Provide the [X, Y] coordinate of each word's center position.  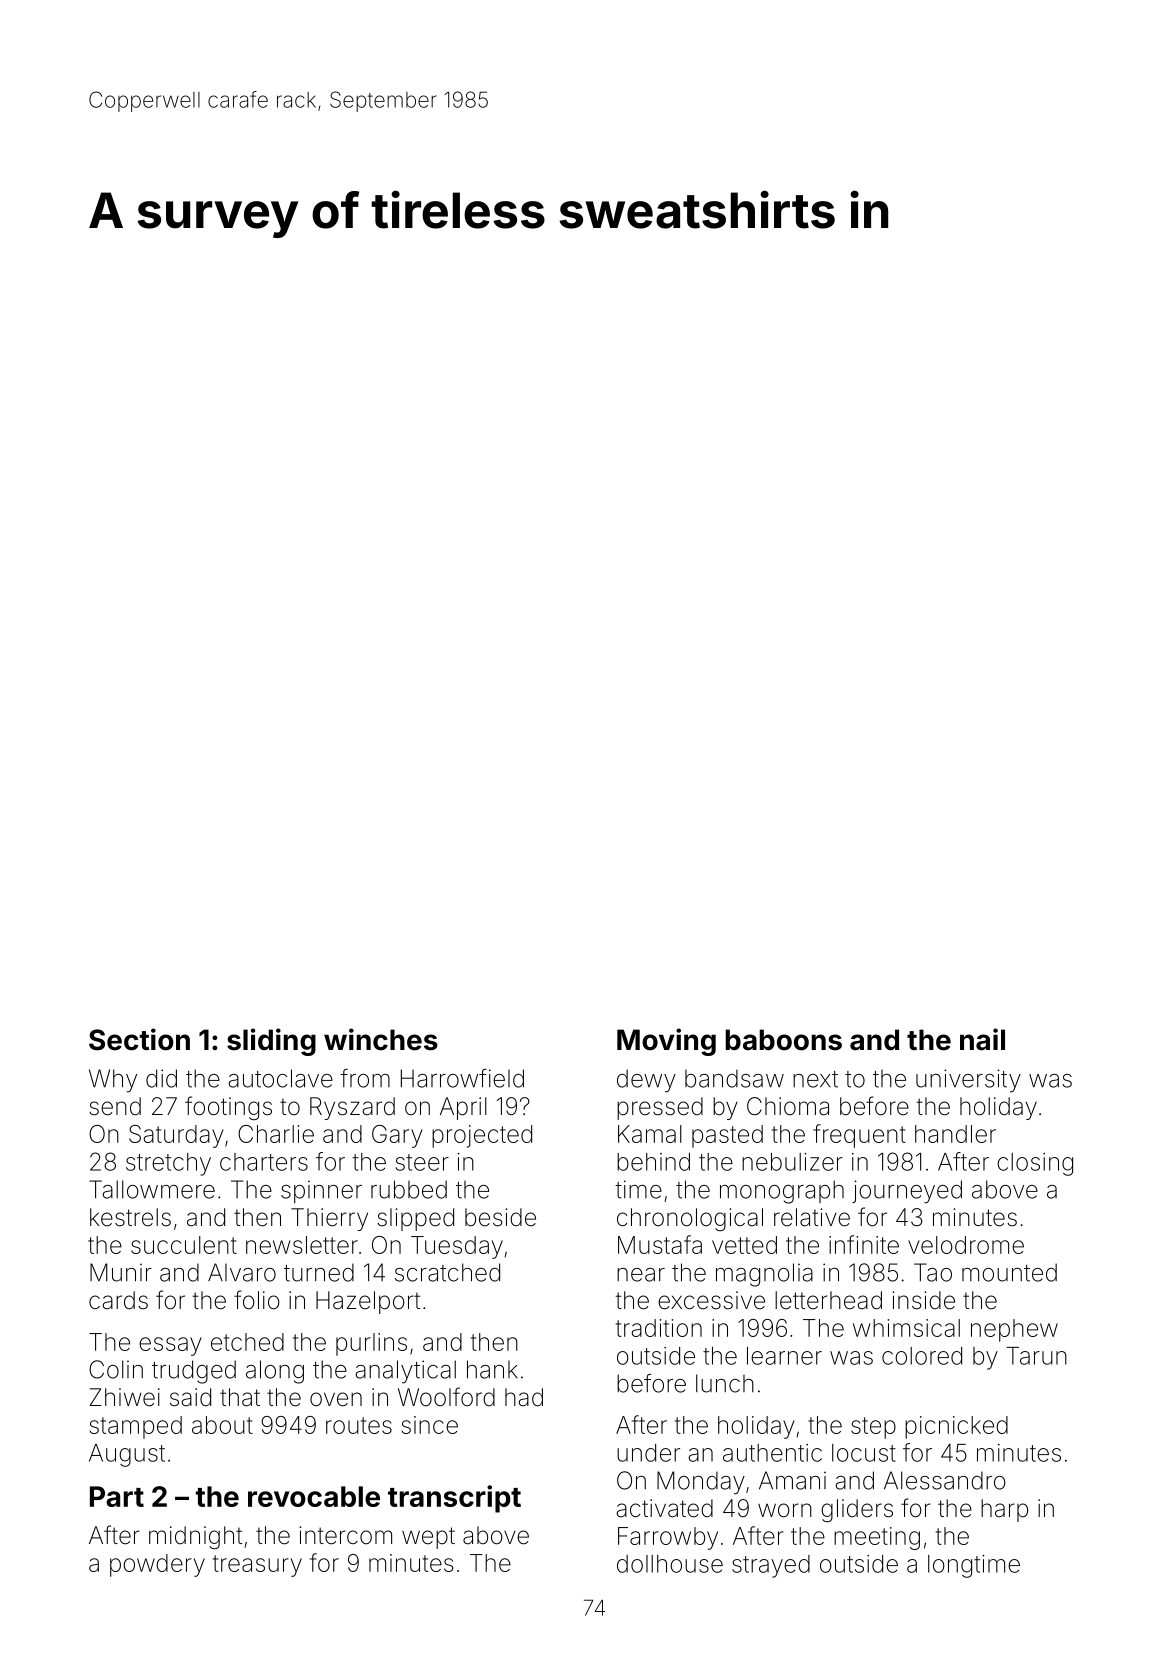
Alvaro [242, 1272]
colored [922, 1356]
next [815, 1079]
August [127, 1455]
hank [492, 1369]
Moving [666, 1042]
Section [139, 1039]
